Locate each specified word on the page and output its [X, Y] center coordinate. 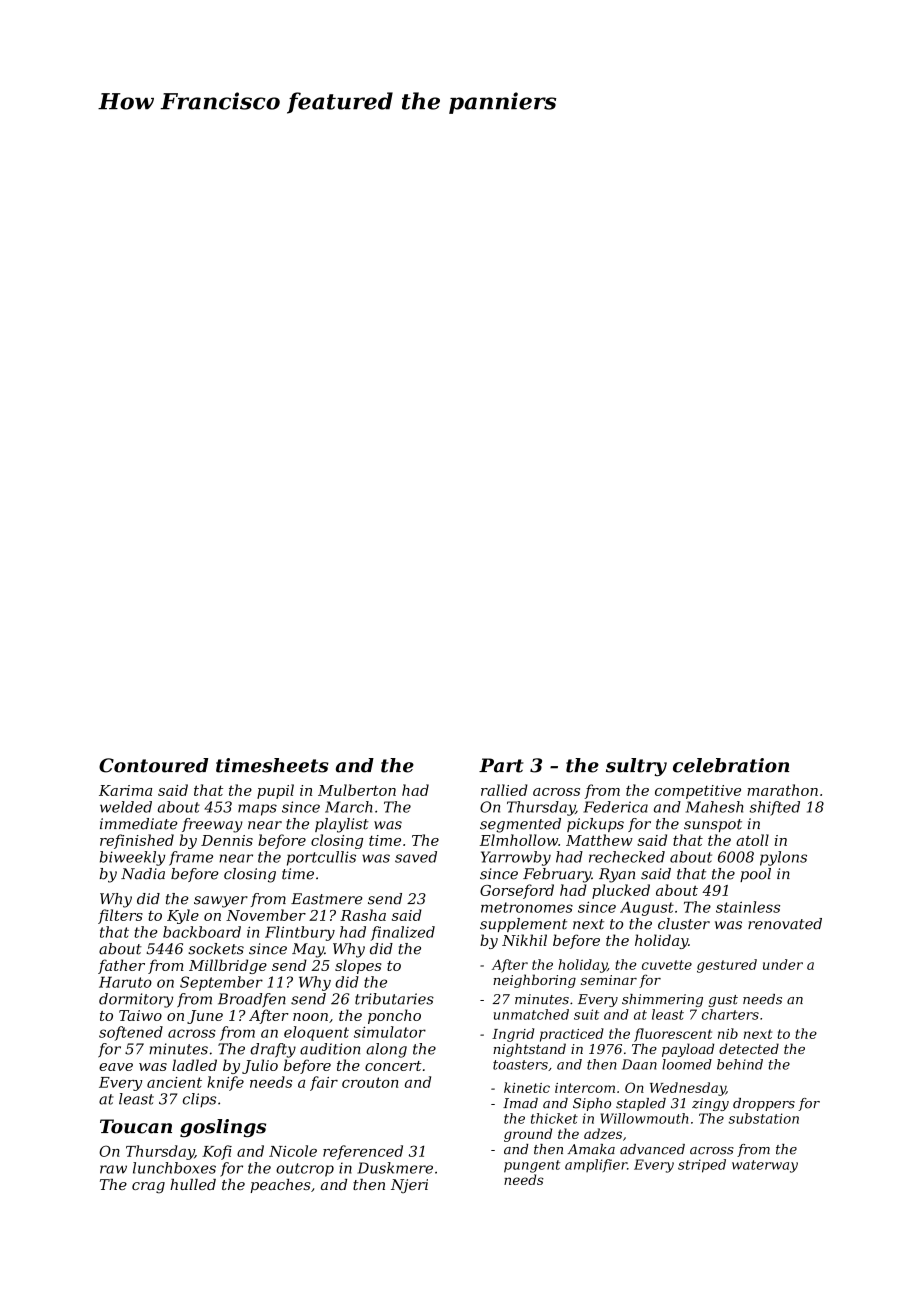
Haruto [125, 982]
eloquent [316, 1033]
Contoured [153, 765]
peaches [280, 1186]
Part [501, 765]
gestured [727, 966]
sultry [636, 767]
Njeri [409, 1186]
